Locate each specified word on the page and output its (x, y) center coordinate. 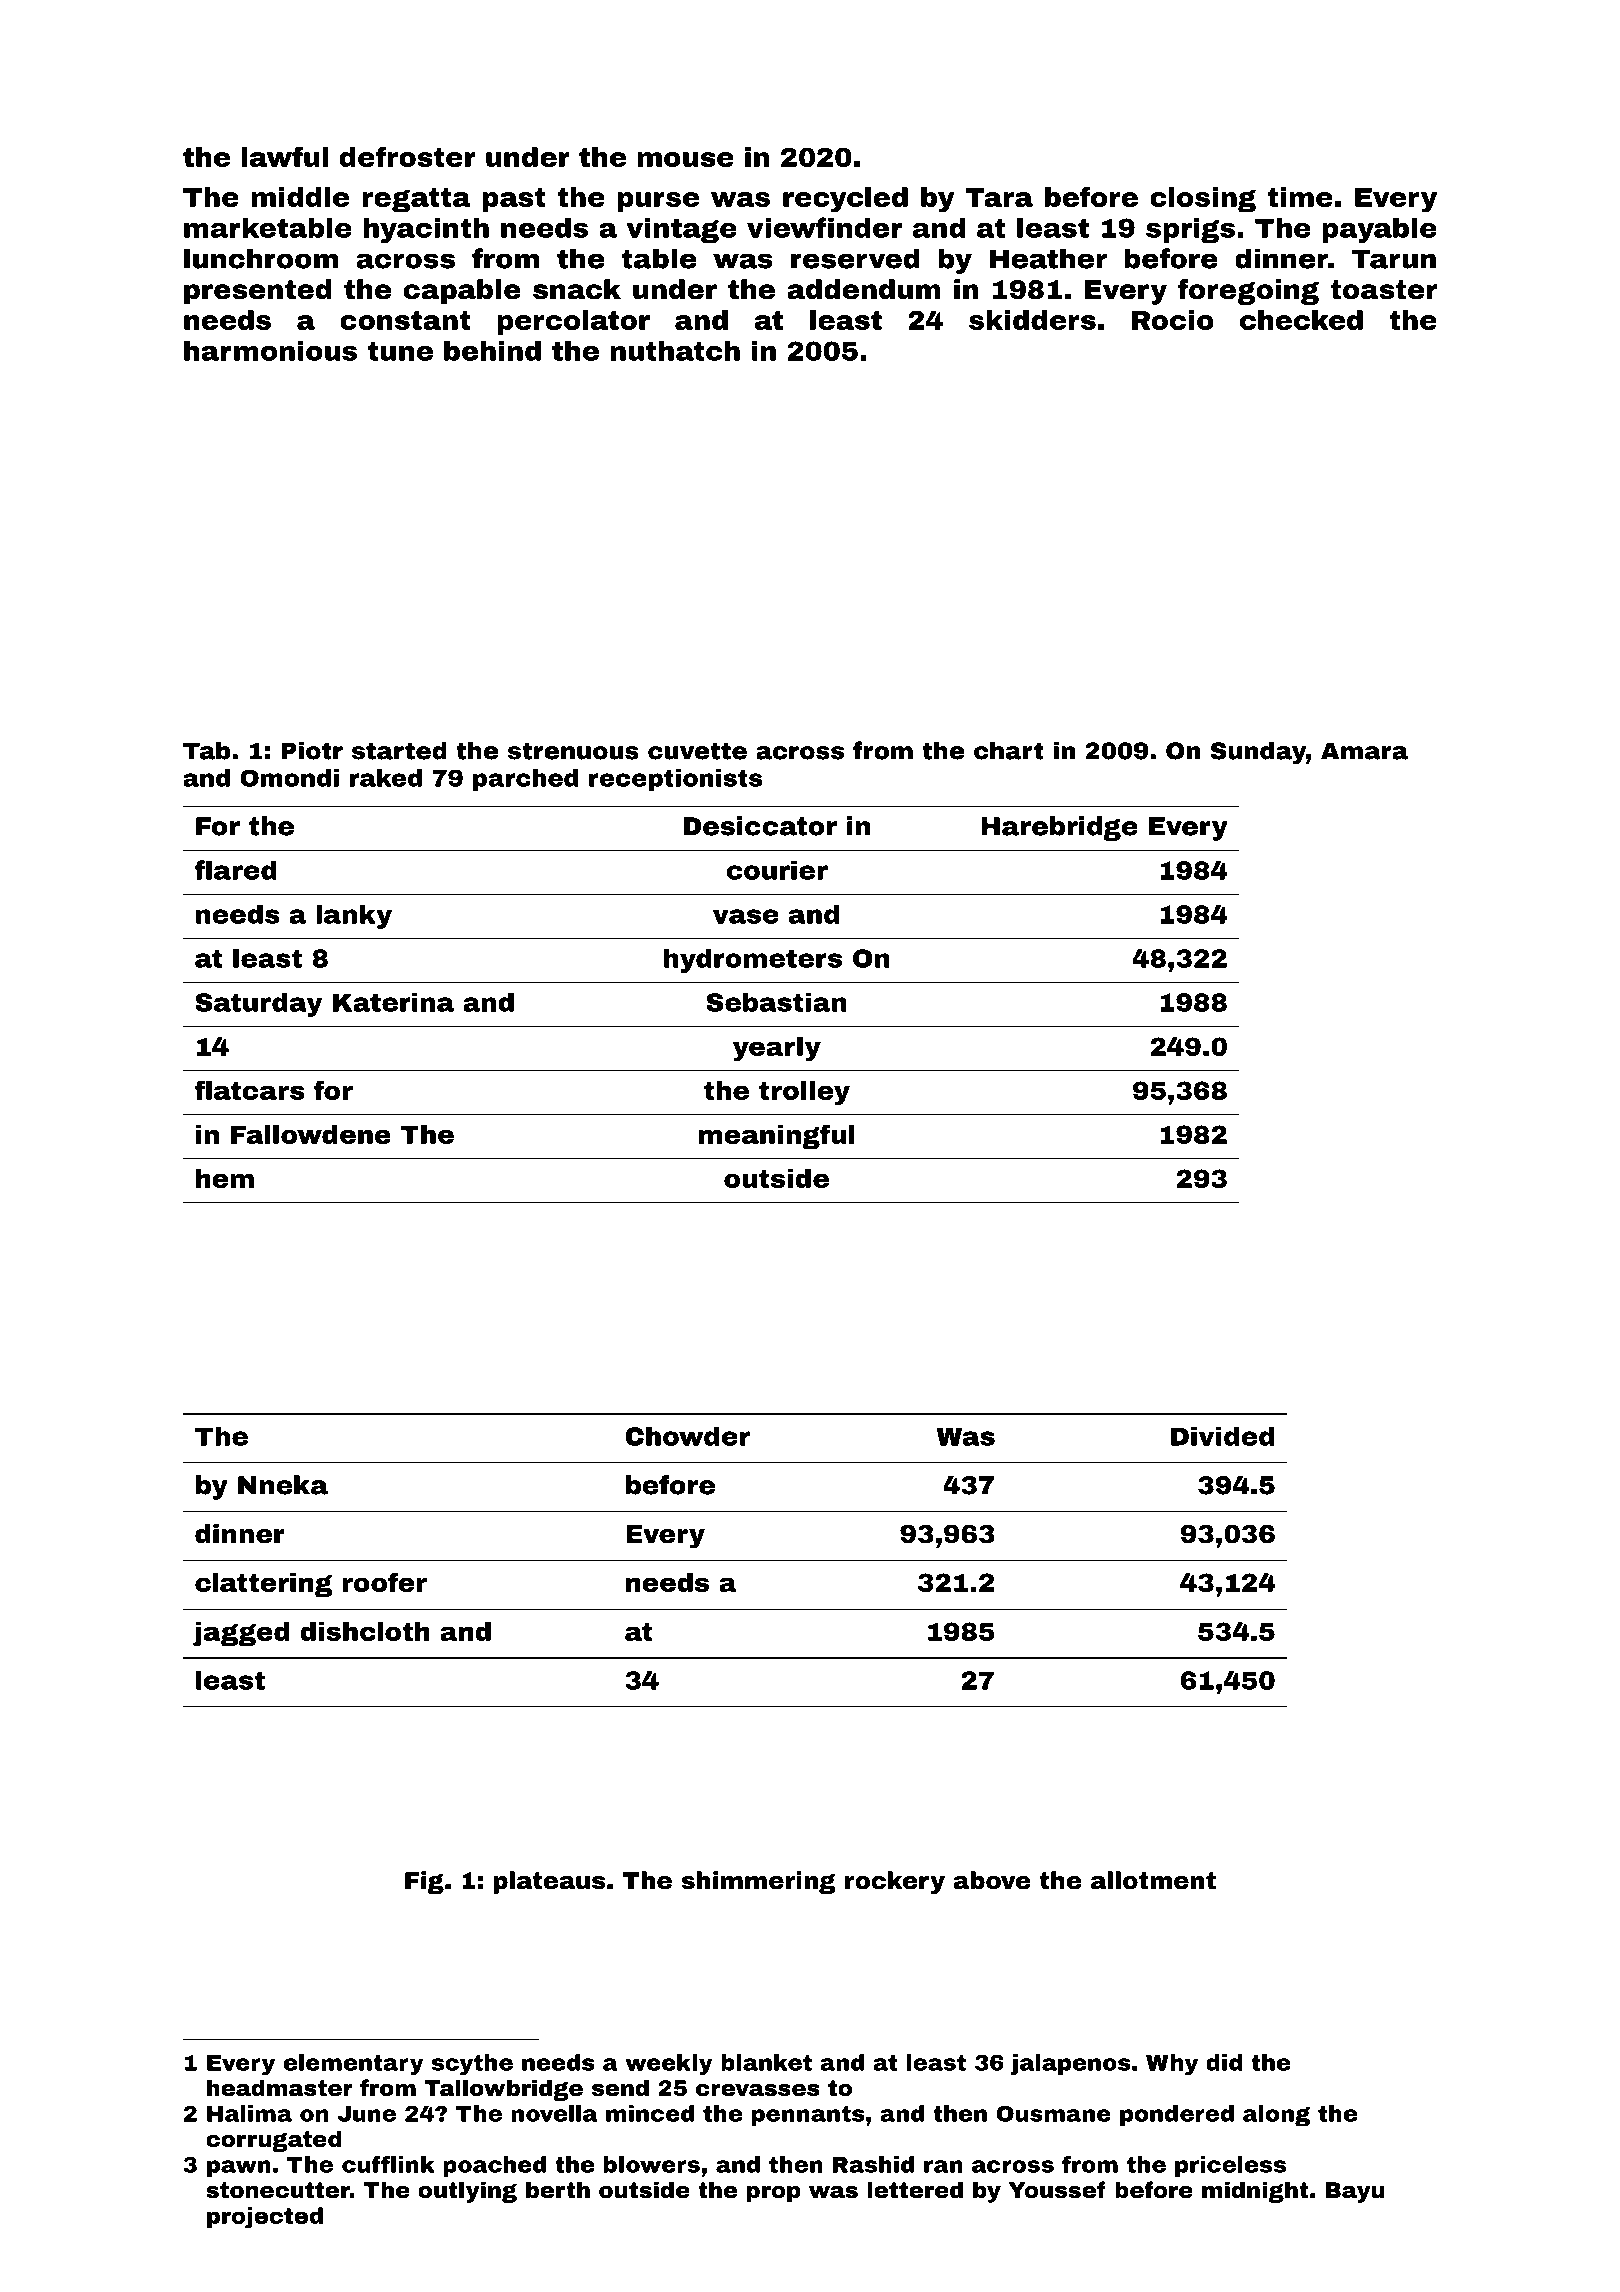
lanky (354, 916)
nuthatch (675, 351)
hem (225, 1178)
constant (405, 320)
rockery (895, 1882)
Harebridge (1059, 828)
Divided (1222, 1436)
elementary (353, 2064)
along (1276, 2116)
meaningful (777, 1136)
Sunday (1258, 753)
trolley (804, 1093)
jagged (241, 1634)
